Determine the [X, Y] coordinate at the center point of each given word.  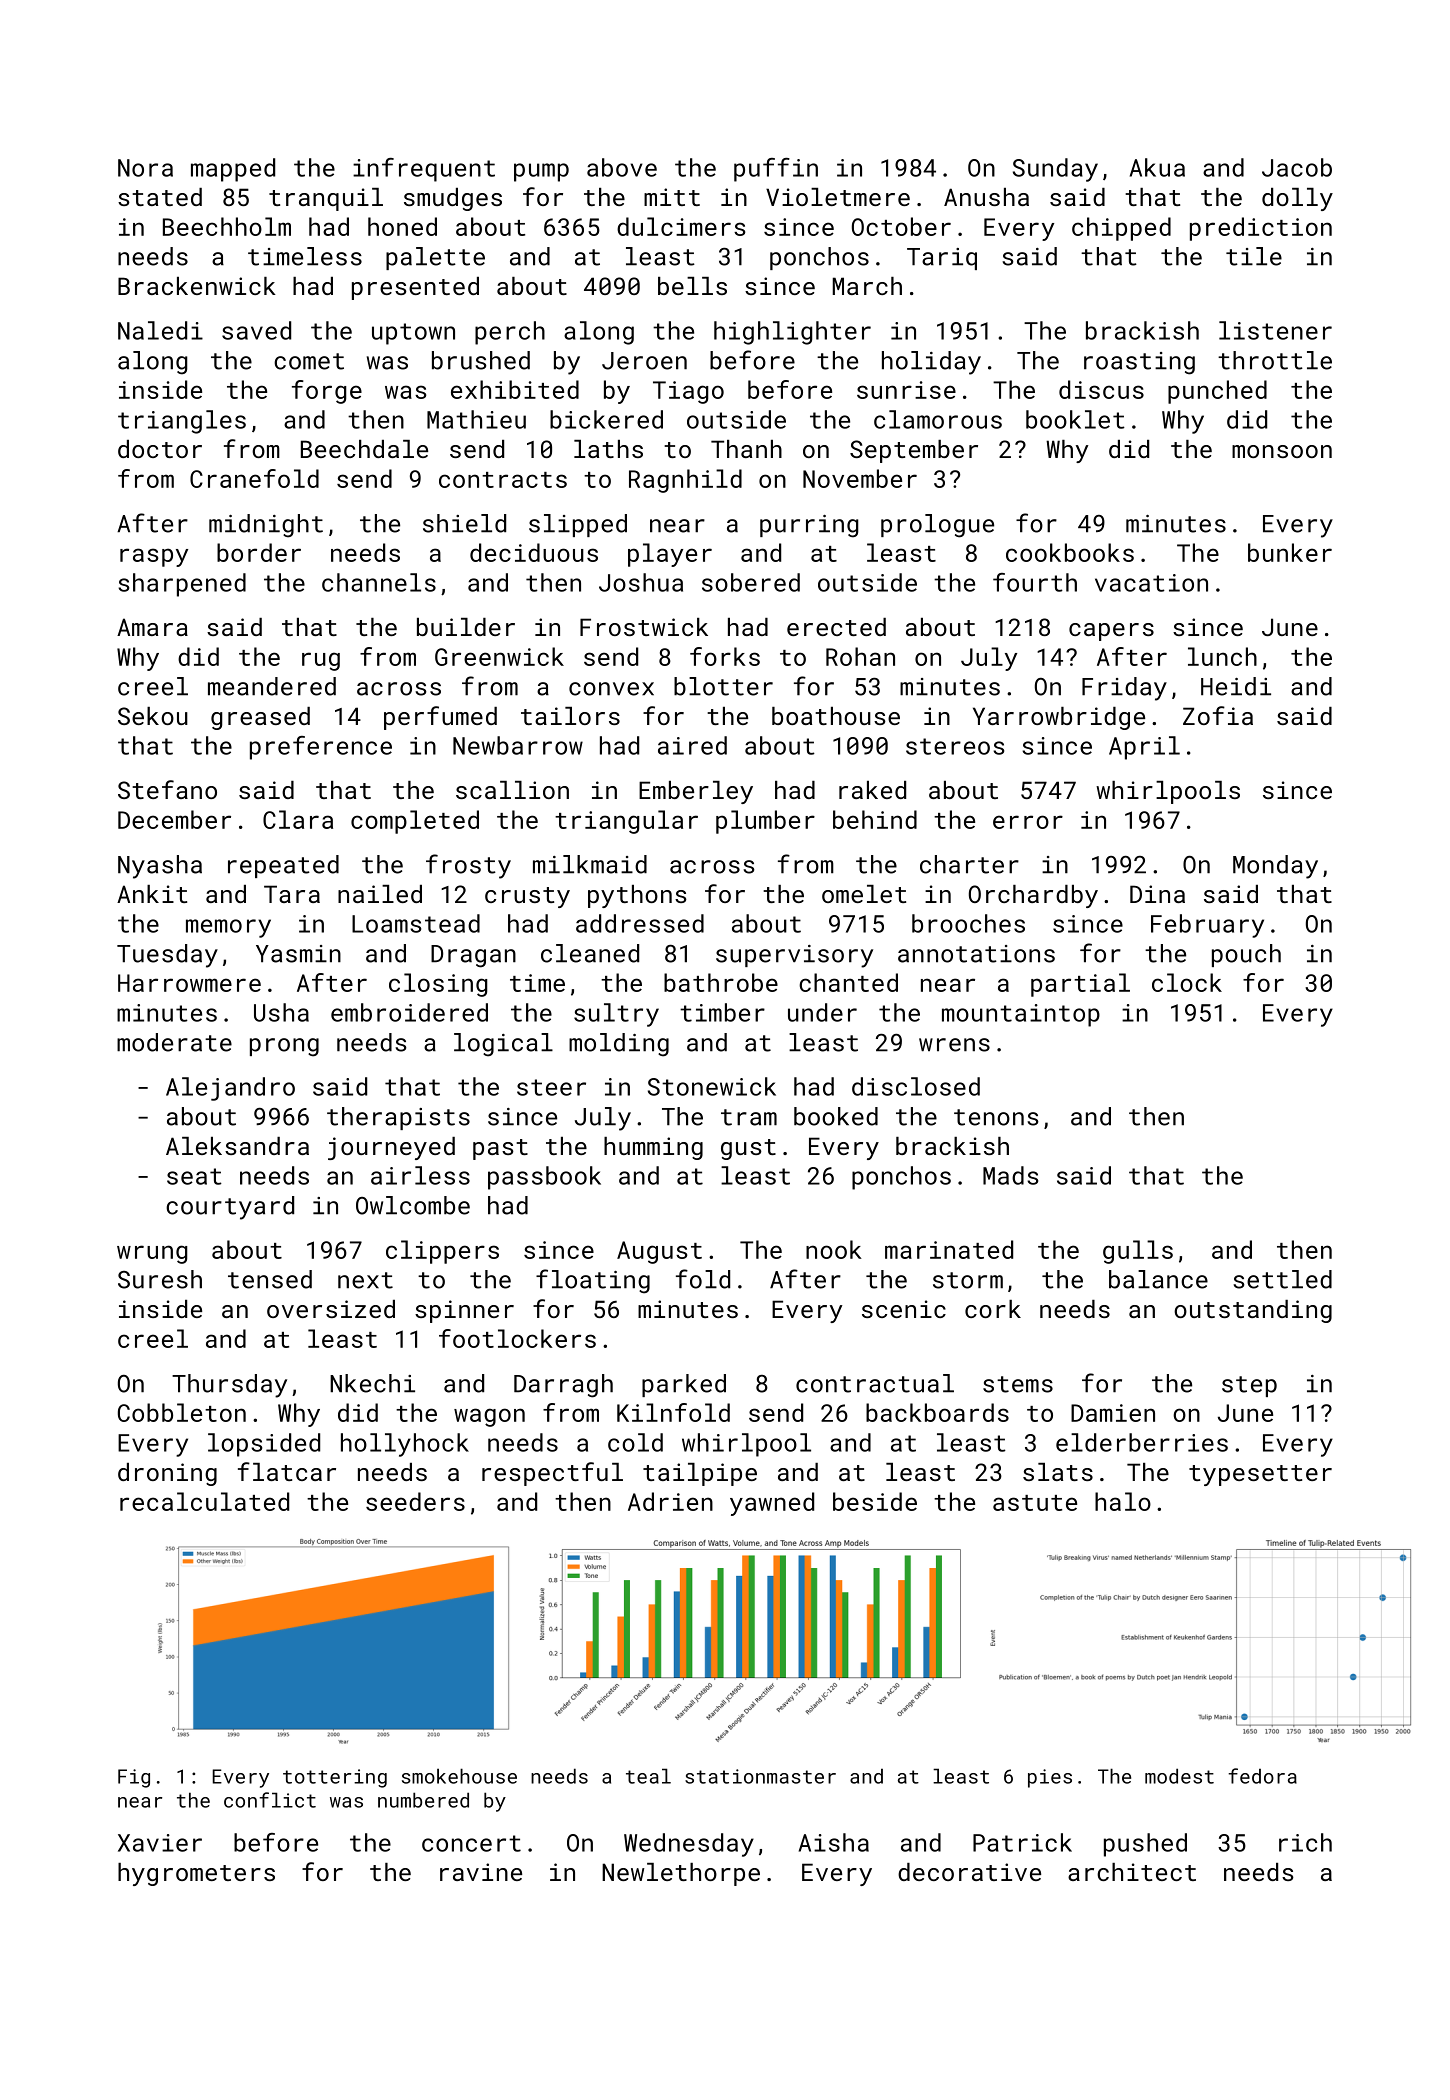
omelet [864, 894]
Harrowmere [189, 983]
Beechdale [364, 449]
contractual [875, 1383]
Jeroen [644, 361]
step [1249, 1386]
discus [1101, 389]
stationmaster [760, 1776]
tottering [335, 1778]
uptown [413, 334]
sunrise [906, 390]
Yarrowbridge [1059, 718]
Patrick [1022, 1842]
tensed [270, 1279]
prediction [1261, 229]
